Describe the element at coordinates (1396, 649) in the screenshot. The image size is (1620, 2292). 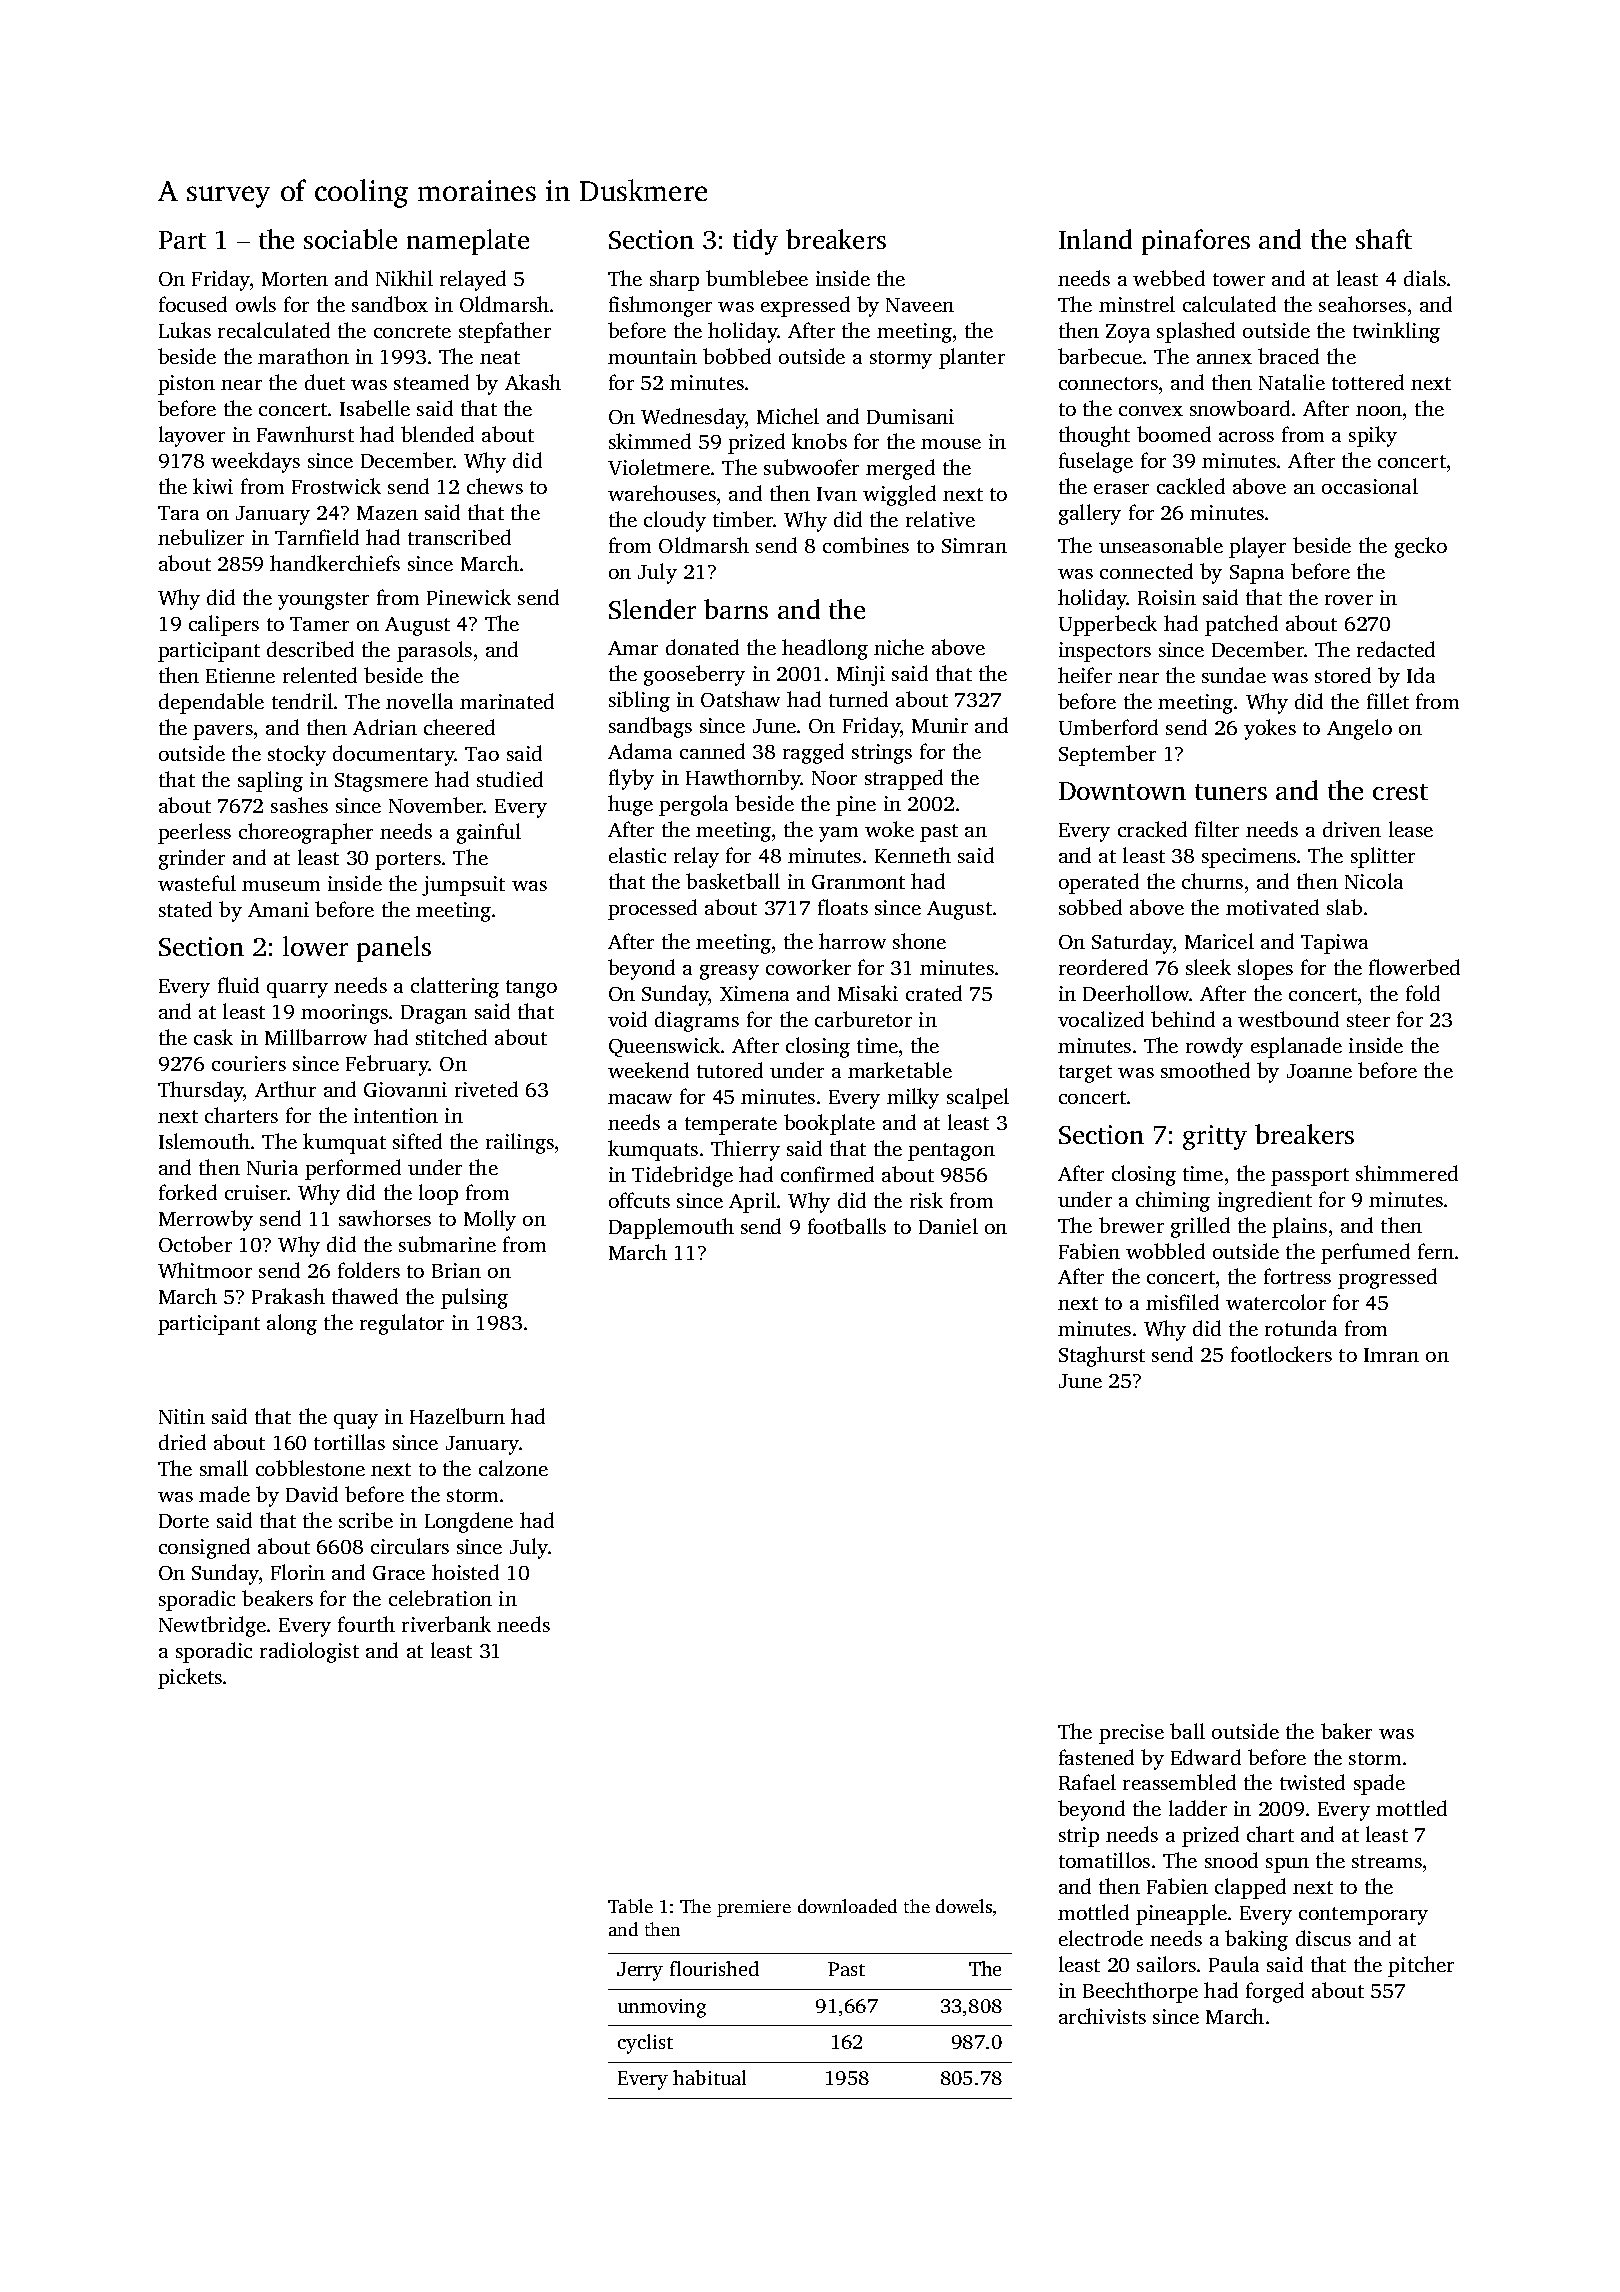
I see `redacted` at that location.
